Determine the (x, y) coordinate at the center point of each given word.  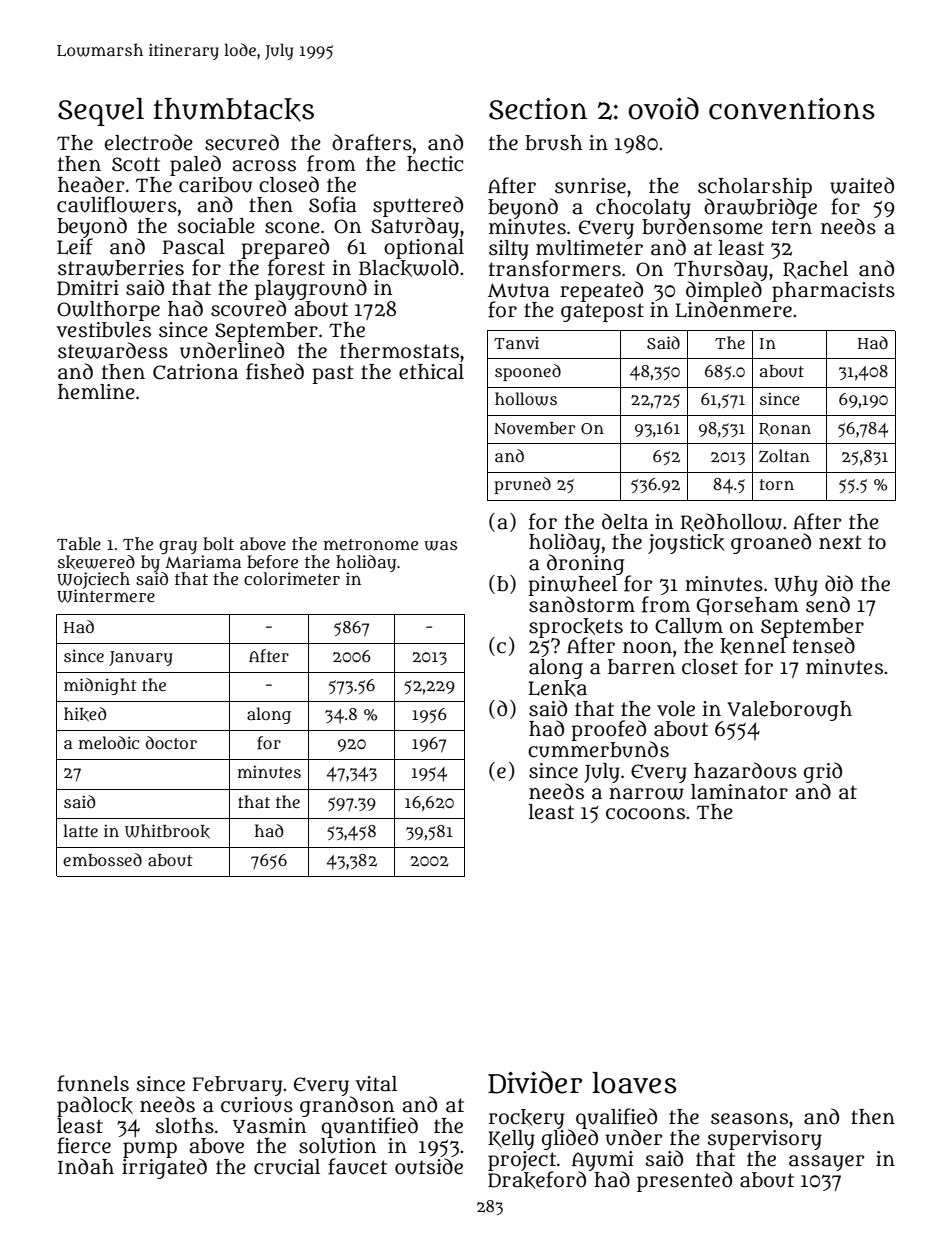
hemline (96, 392)
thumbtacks (234, 110)
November (534, 428)
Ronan (785, 429)
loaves (634, 1083)
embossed (102, 859)
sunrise (590, 186)
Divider (535, 1082)
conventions (792, 109)
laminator (739, 792)
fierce (84, 1145)
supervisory (765, 1140)
